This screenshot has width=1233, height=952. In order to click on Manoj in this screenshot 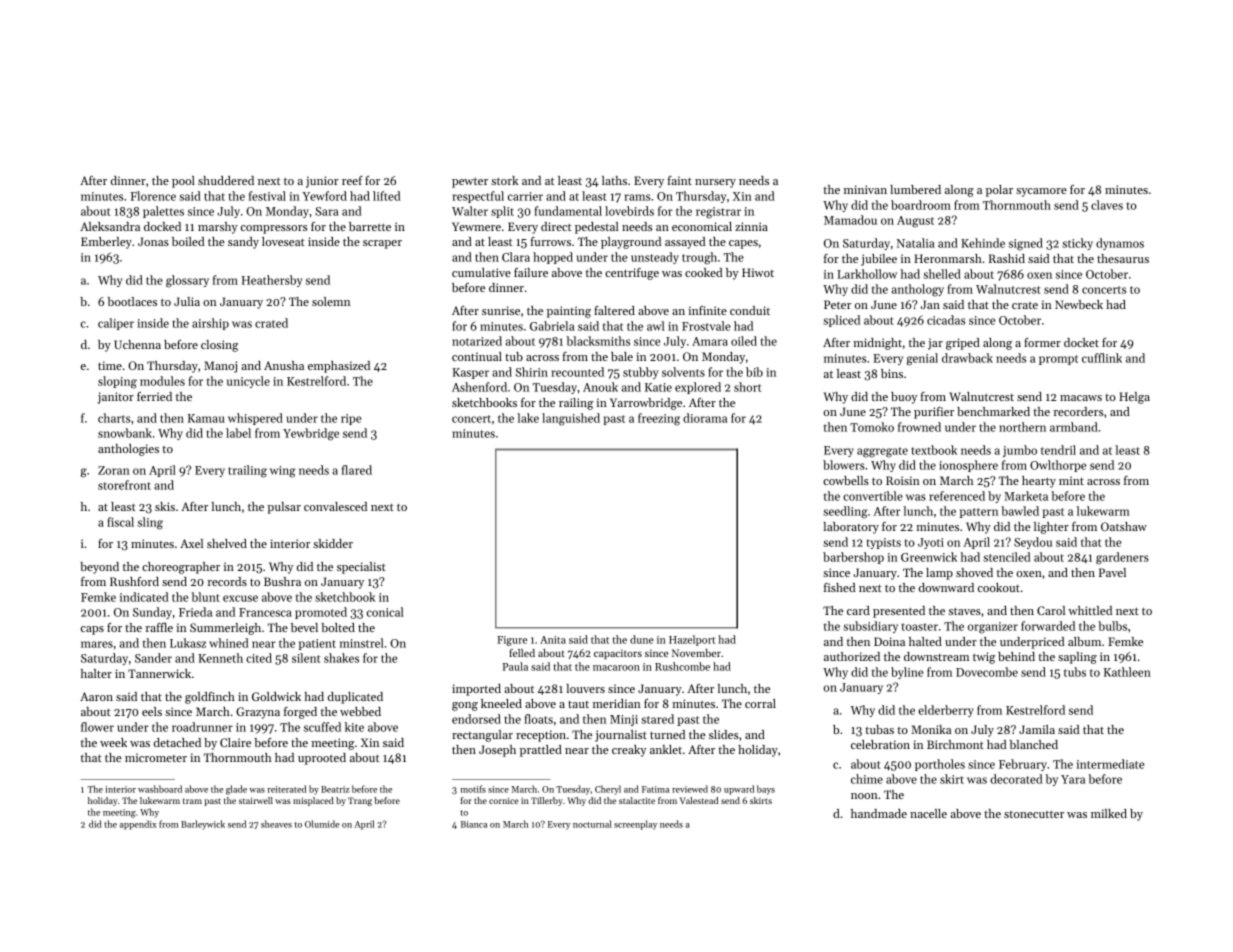, I will do `click(220, 367)`.
